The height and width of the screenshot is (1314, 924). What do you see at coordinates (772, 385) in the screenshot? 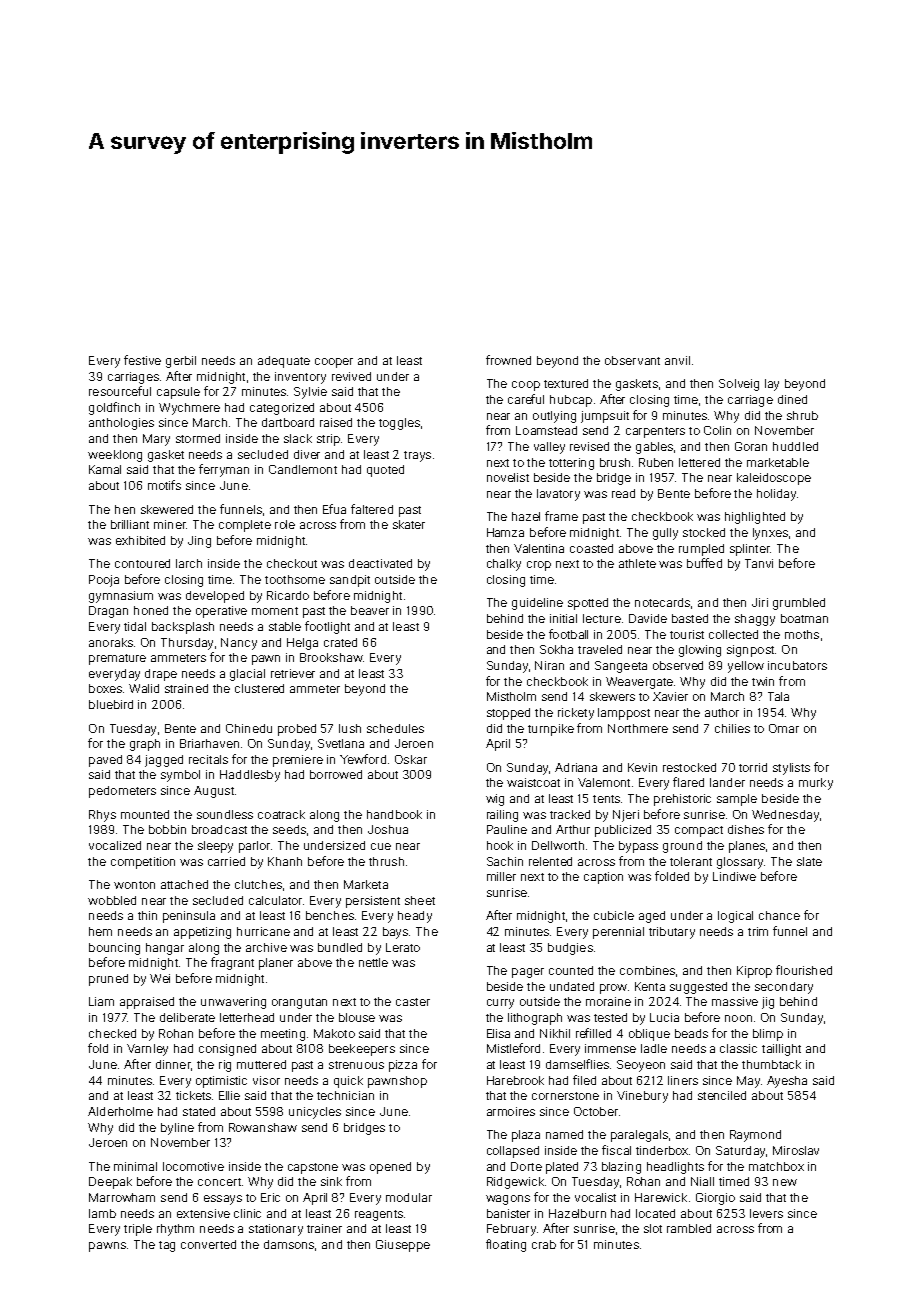
I see `lay` at bounding box center [772, 385].
